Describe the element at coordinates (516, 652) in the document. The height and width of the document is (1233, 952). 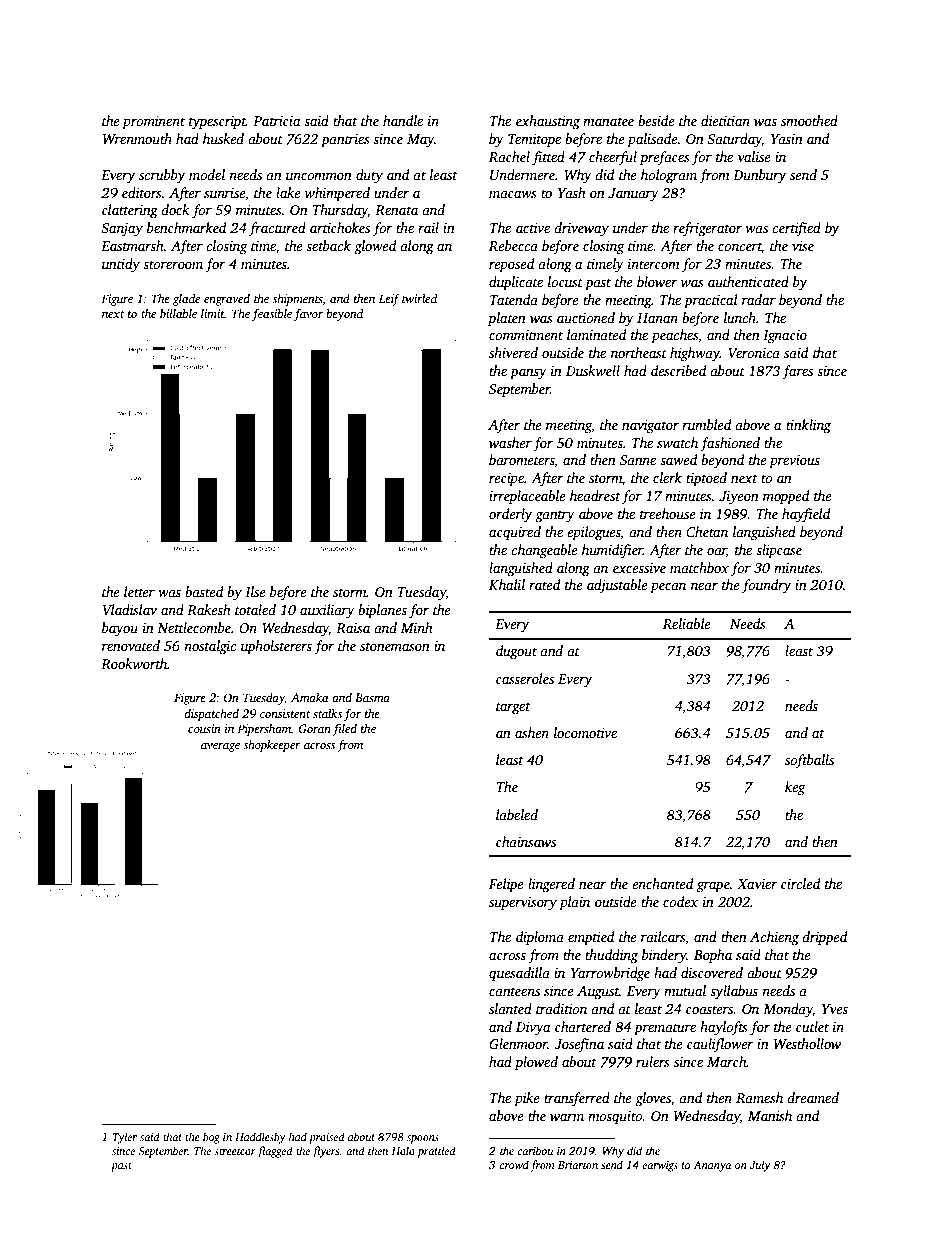
I see `dugout` at that location.
